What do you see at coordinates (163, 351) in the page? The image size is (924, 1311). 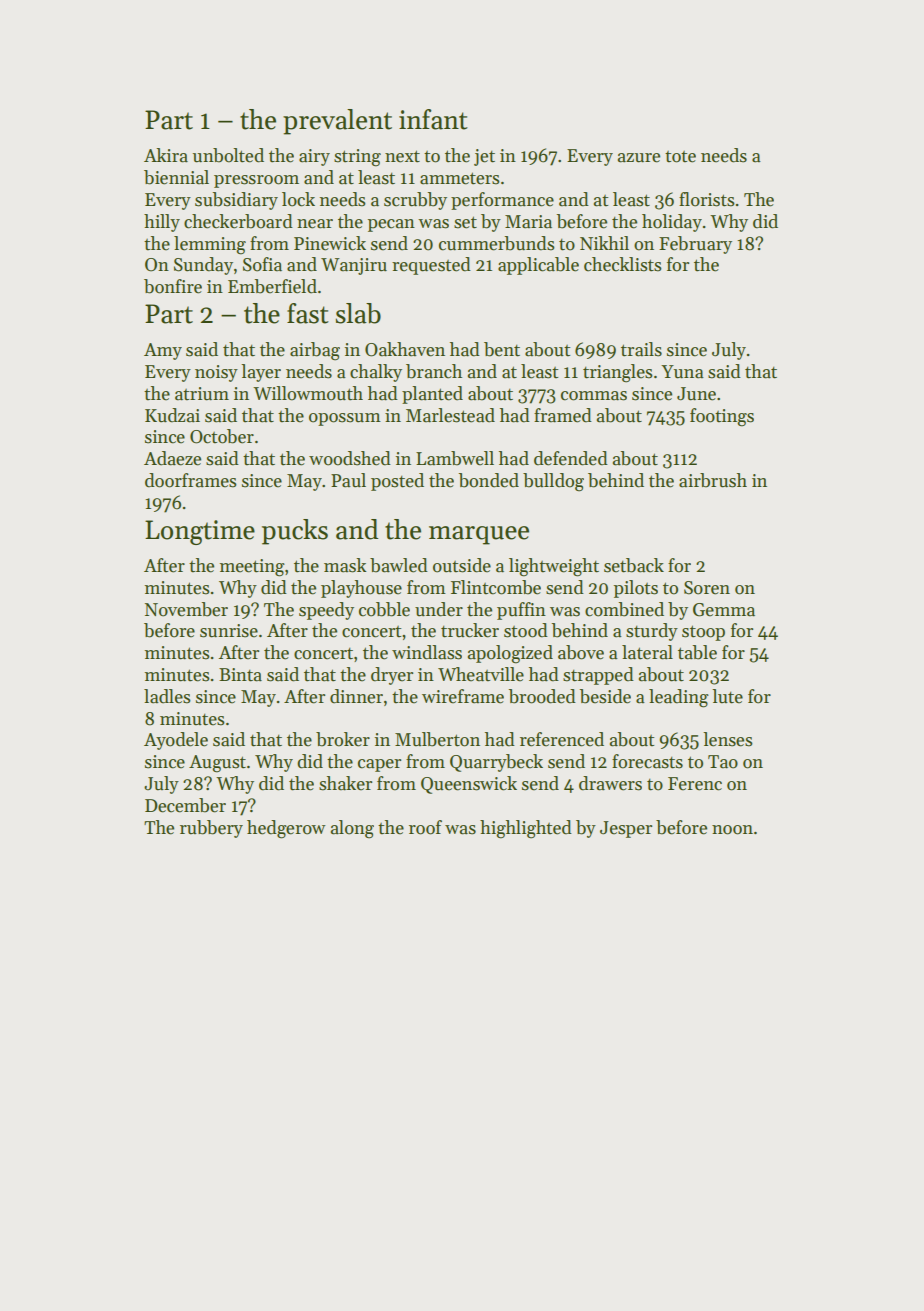 I see `Amy` at bounding box center [163, 351].
